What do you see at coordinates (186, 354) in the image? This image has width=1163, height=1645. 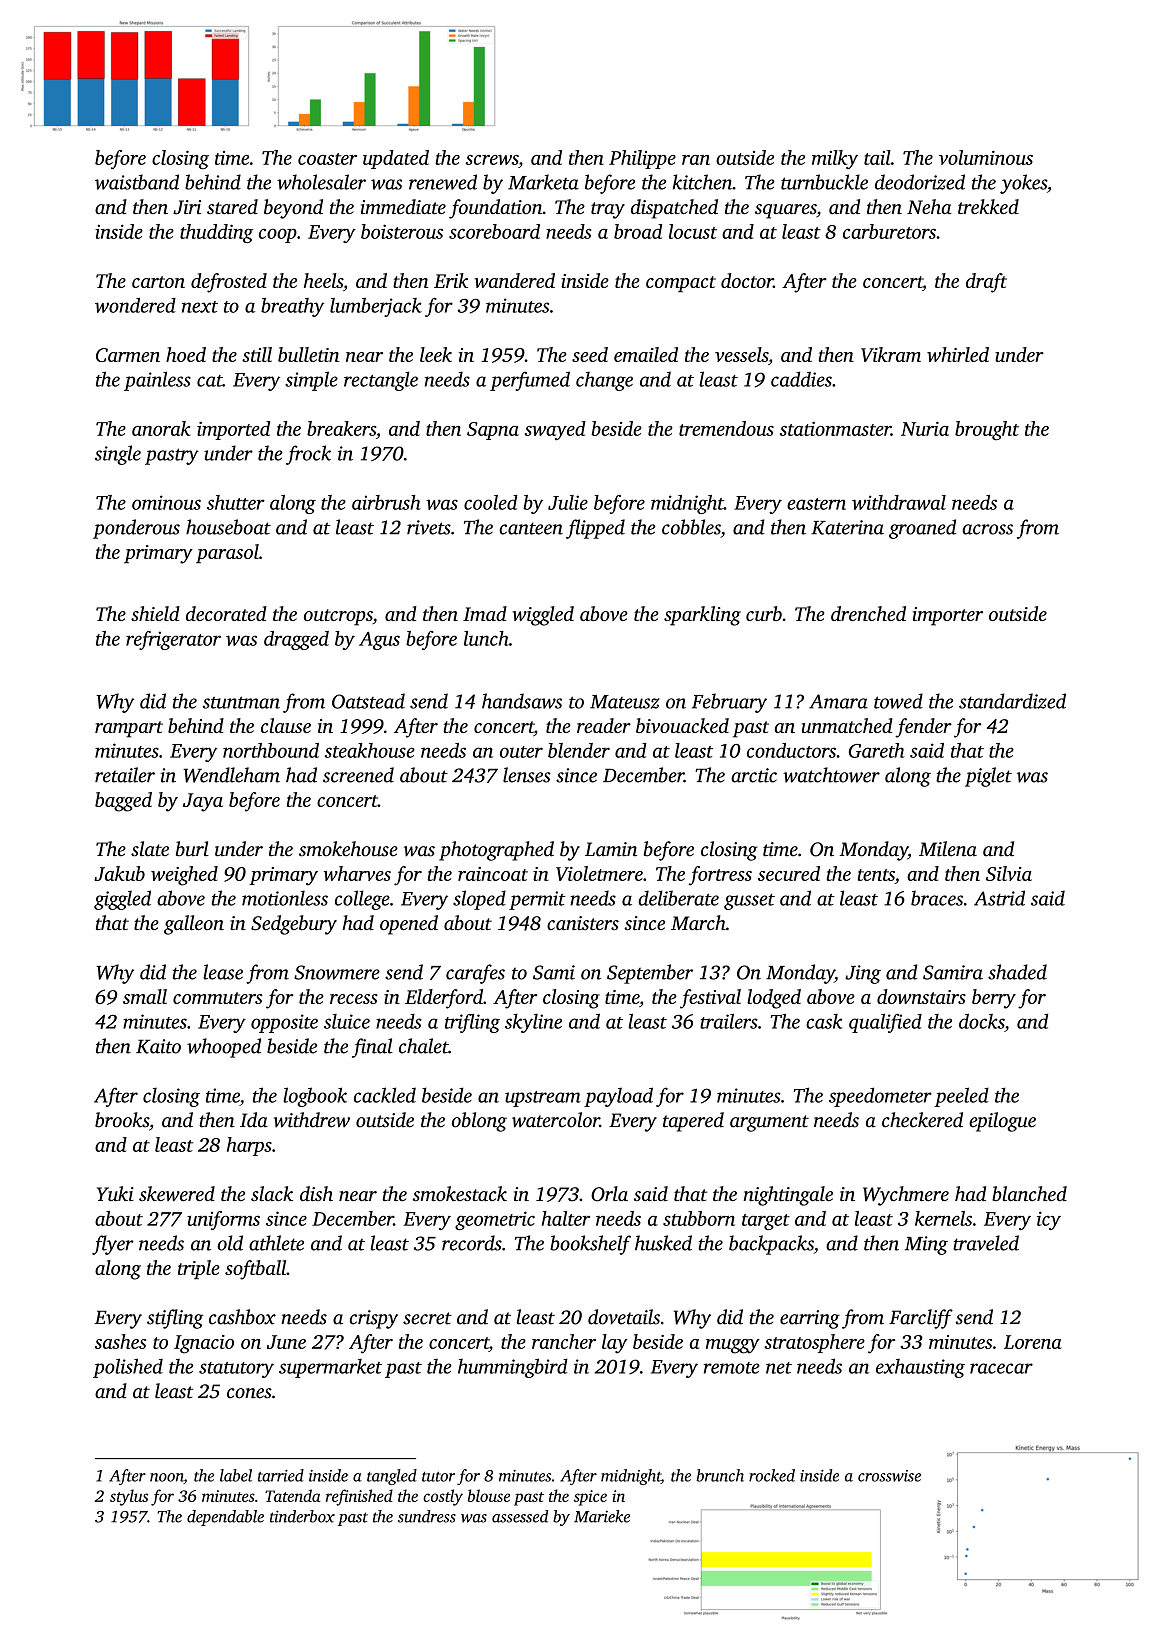 I see `hoed` at bounding box center [186, 354].
